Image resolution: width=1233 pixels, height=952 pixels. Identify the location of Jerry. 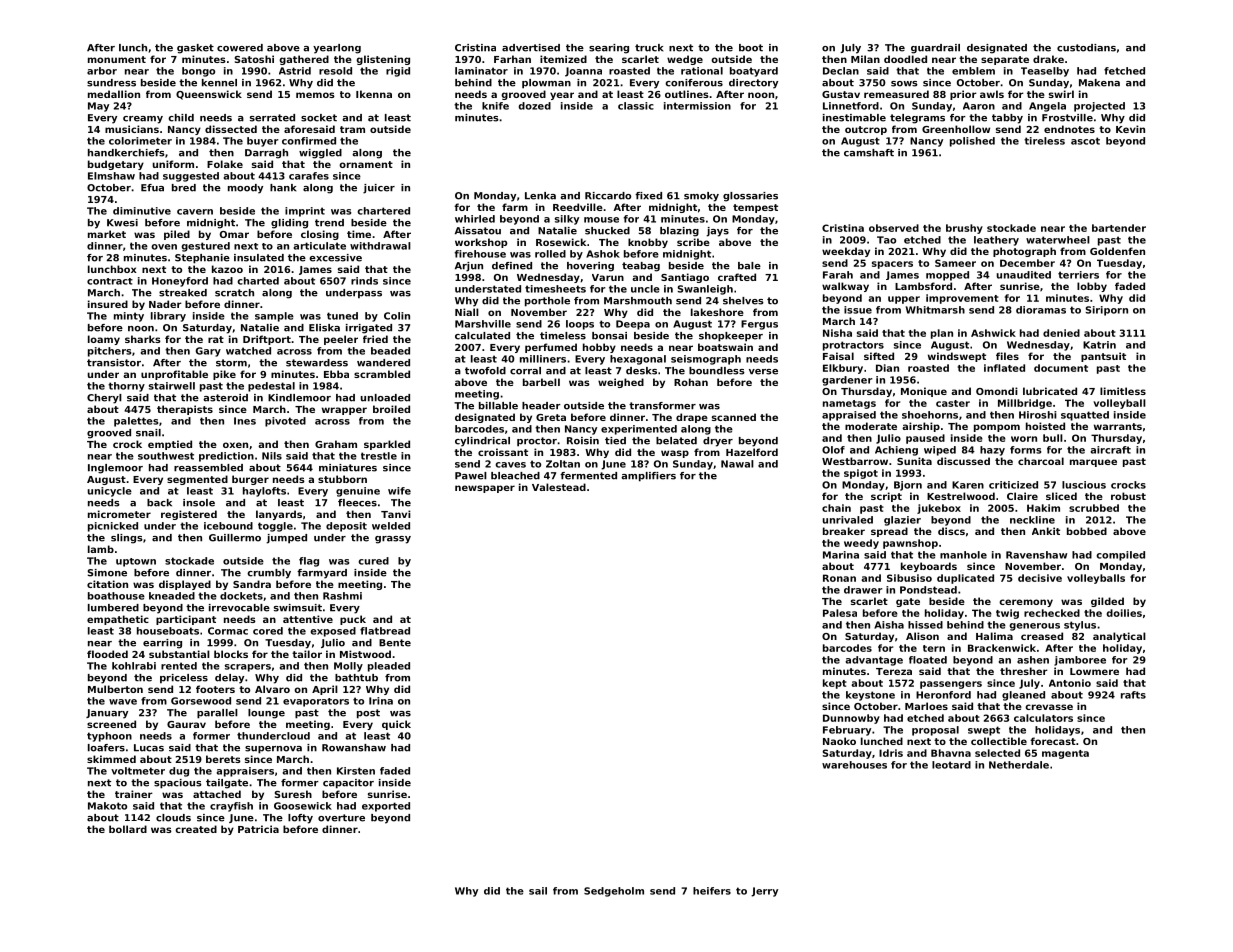
(764, 892).
